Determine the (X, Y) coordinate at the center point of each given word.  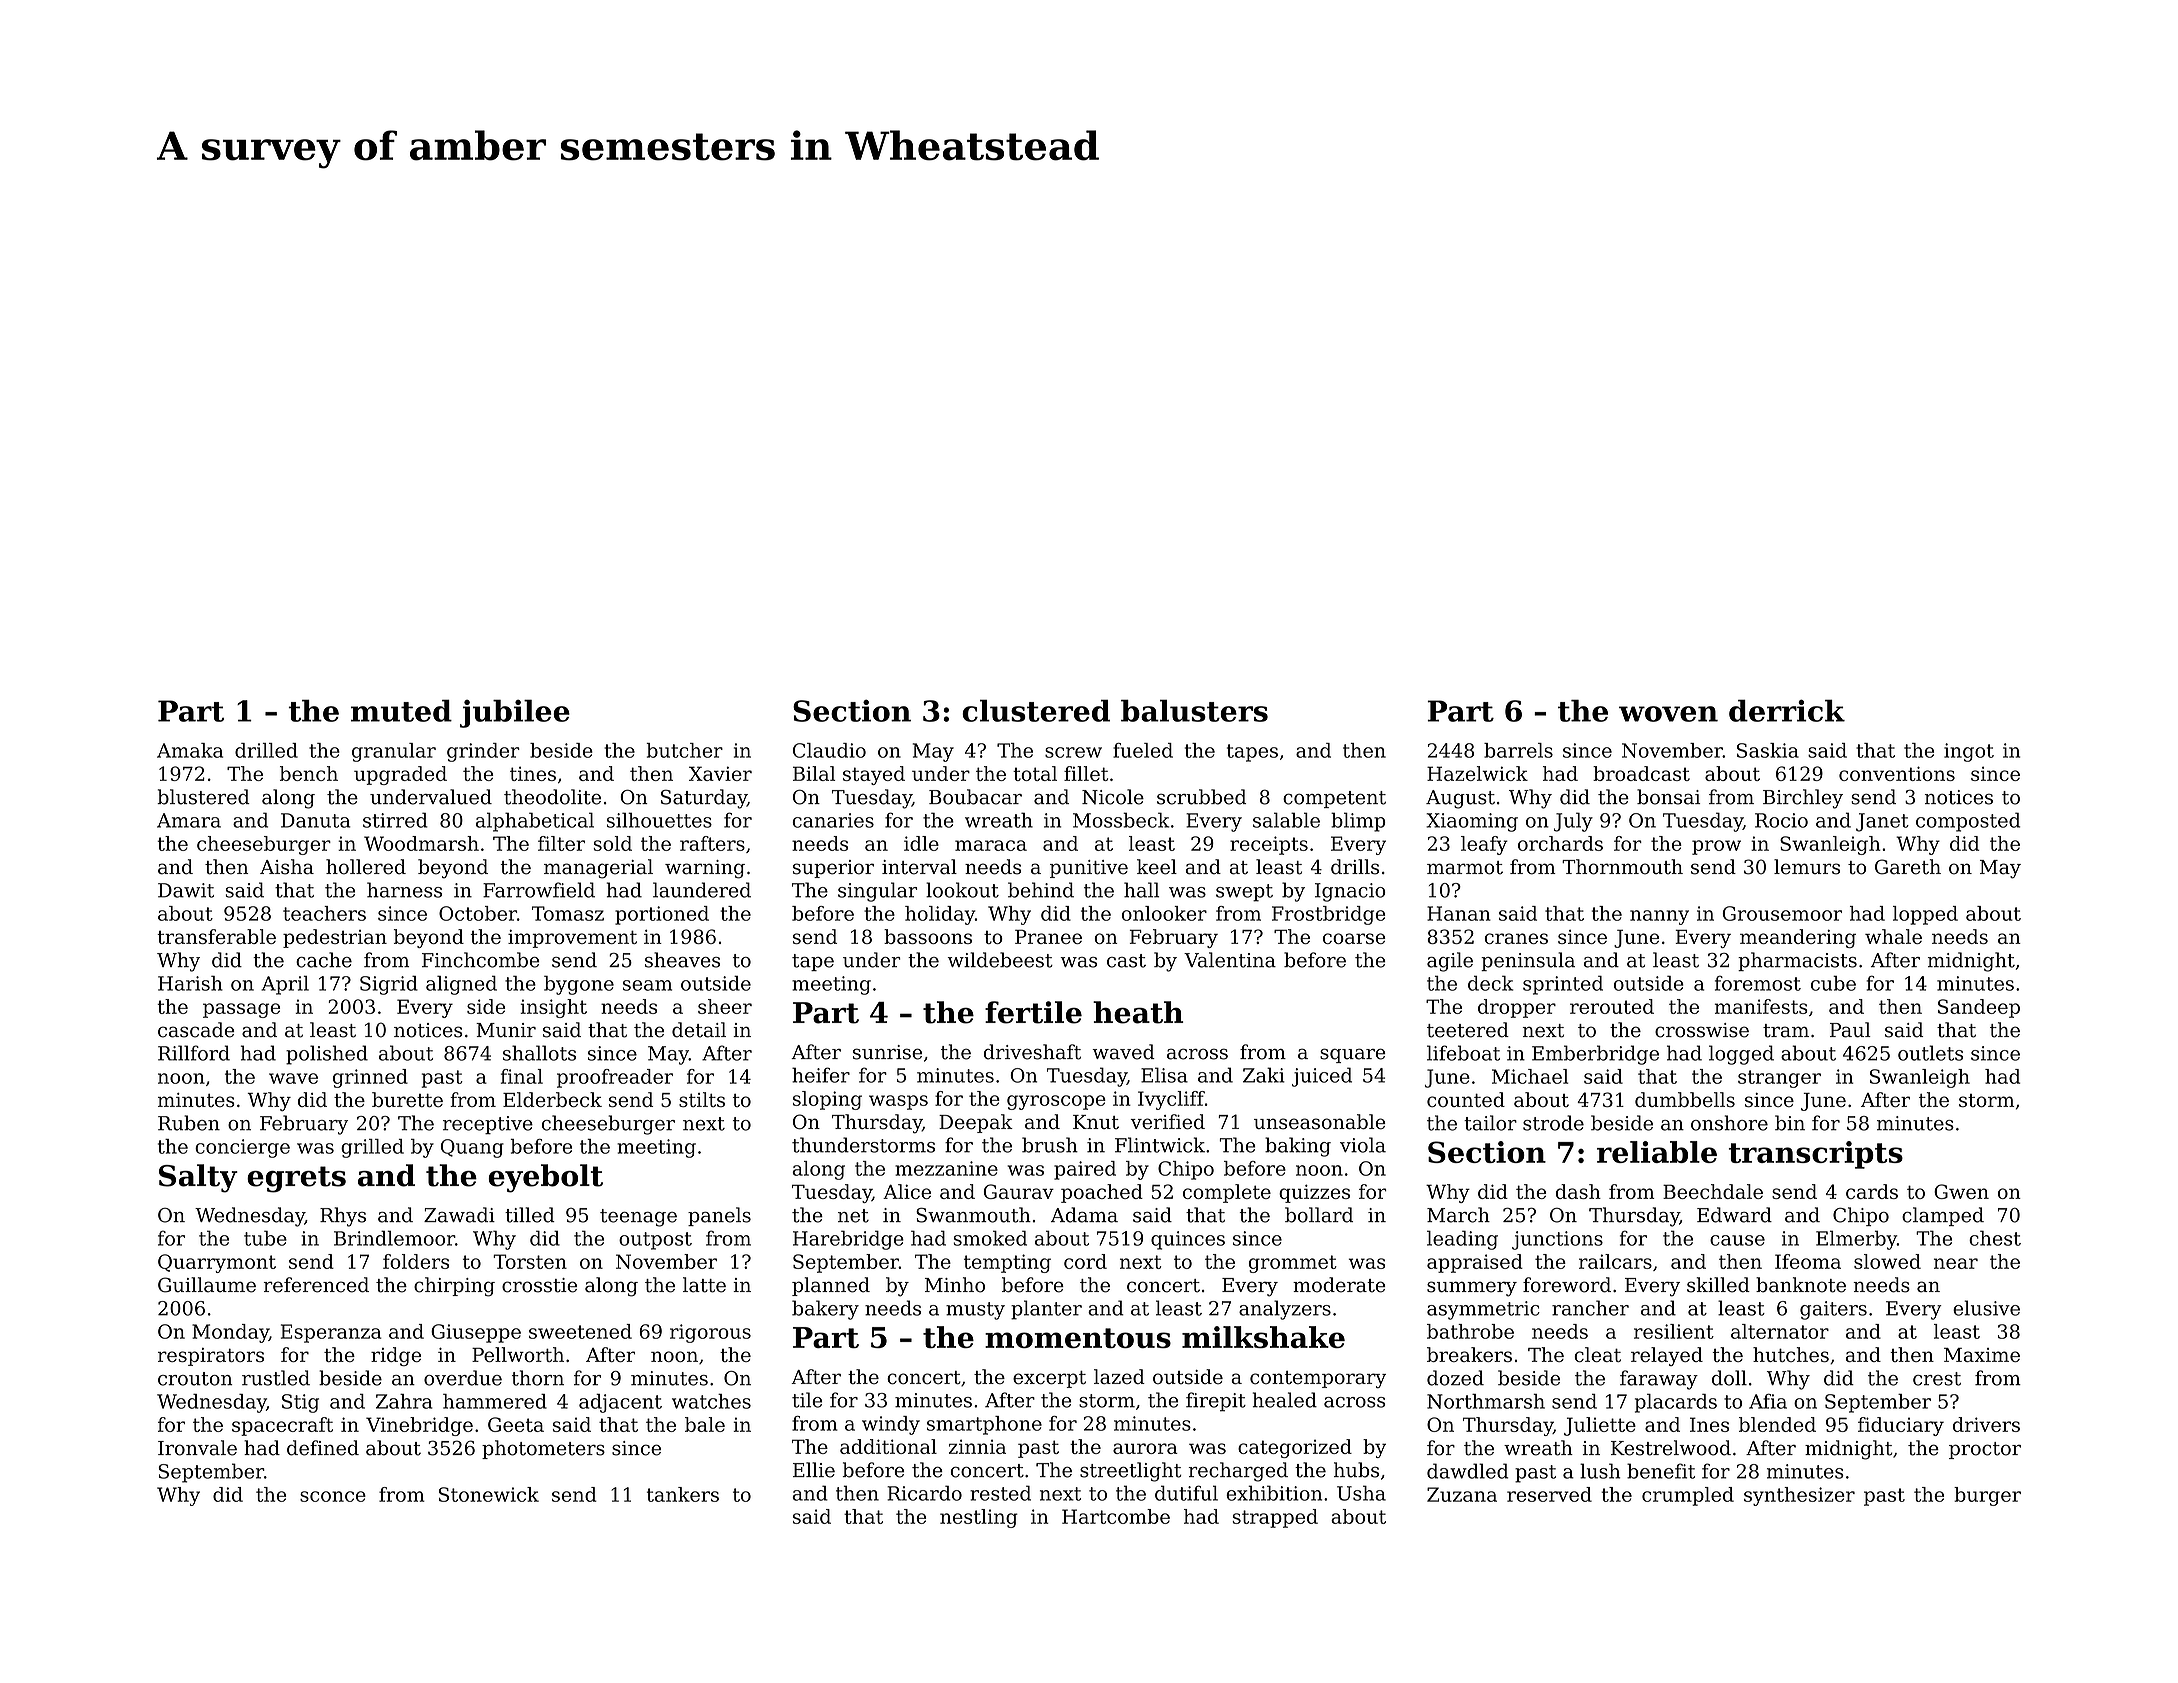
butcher (684, 750)
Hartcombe (1116, 1516)
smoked (990, 1238)
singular (877, 892)
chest (1995, 1238)
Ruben (189, 1123)
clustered (1036, 710)
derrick (1787, 710)
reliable (1657, 1152)
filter (561, 843)
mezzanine (946, 1168)
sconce (333, 1496)
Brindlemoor (394, 1238)
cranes (1516, 938)
